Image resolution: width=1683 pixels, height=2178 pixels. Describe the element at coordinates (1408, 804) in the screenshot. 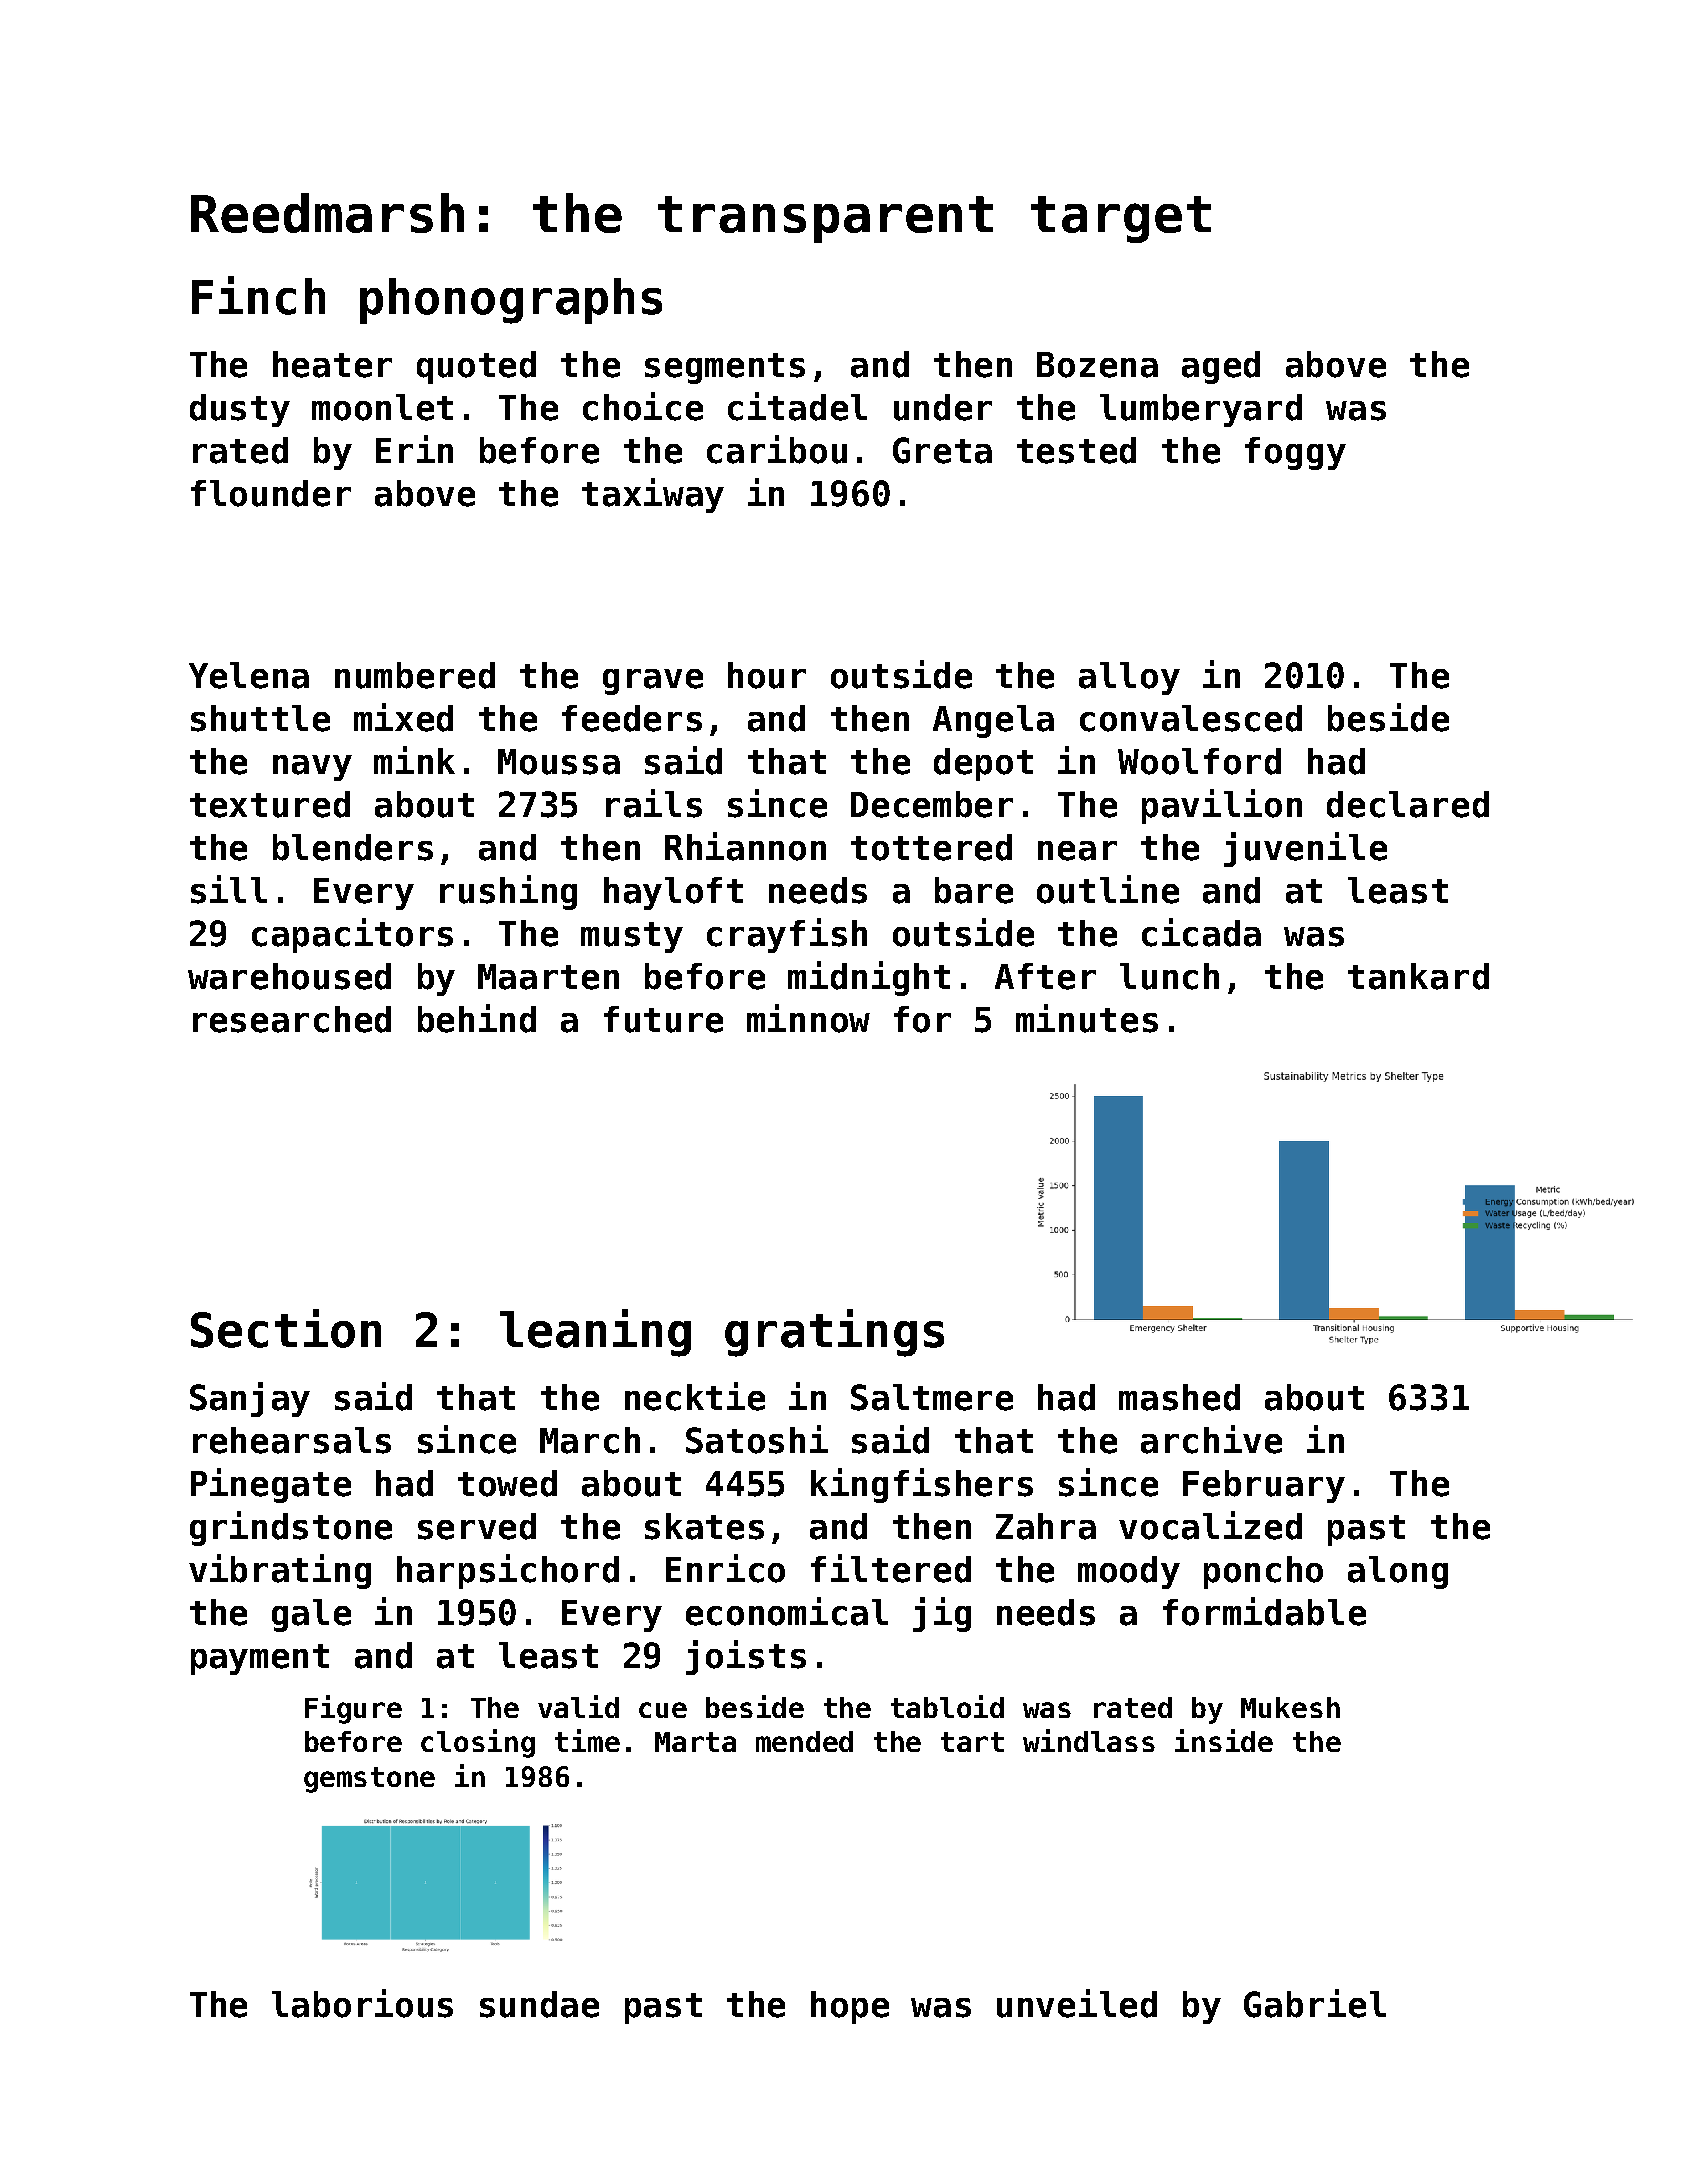

I see `declared` at that location.
